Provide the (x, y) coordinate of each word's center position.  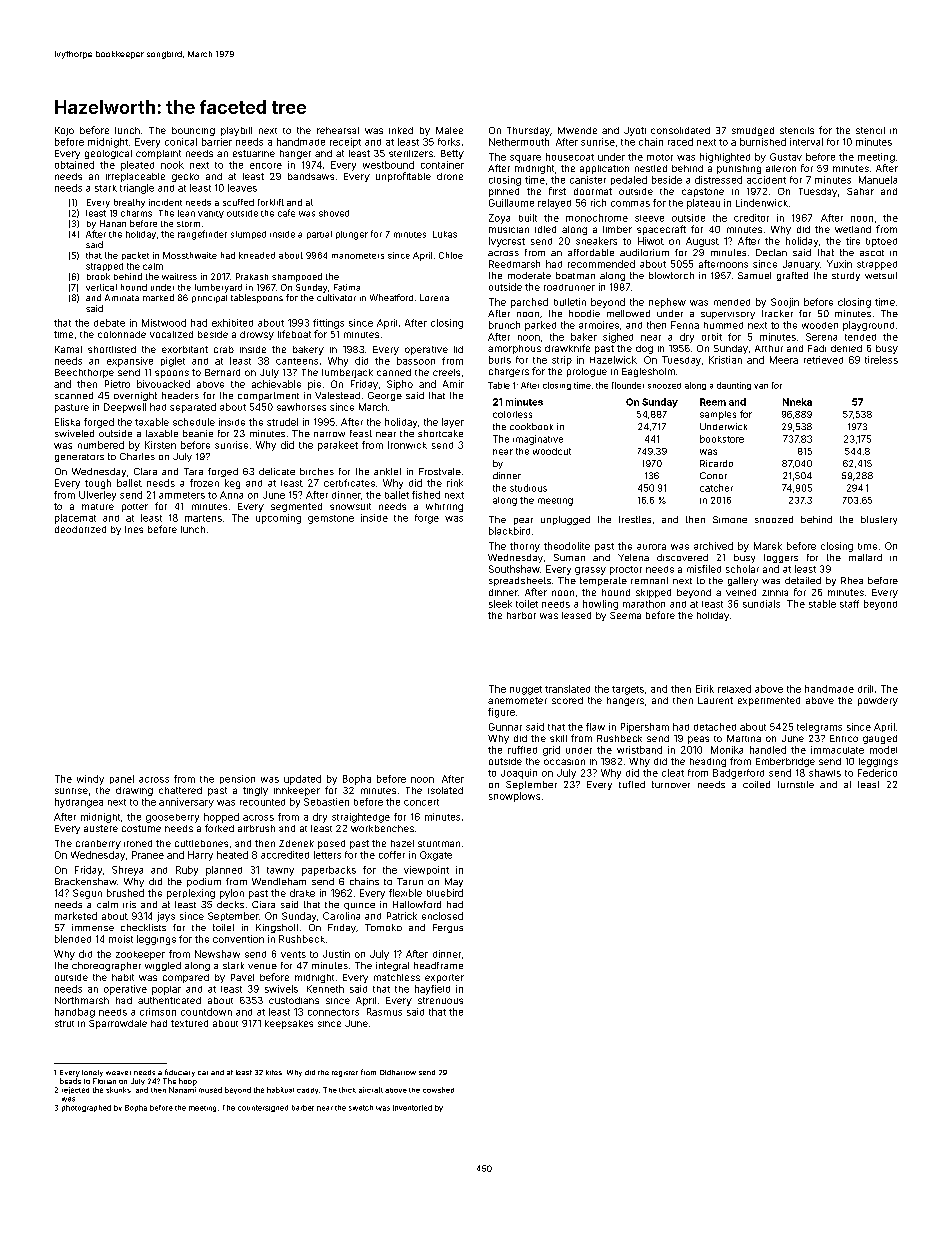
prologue (587, 372)
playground (868, 326)
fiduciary (180, 1073)
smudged (753, 131)
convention (238, 939)
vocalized (171, 334)
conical (181, 142)
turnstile (796, 784)
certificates (349, 483)
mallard (865, 557)
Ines (134, 529)
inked (401, 130)
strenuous (440, 1000)
